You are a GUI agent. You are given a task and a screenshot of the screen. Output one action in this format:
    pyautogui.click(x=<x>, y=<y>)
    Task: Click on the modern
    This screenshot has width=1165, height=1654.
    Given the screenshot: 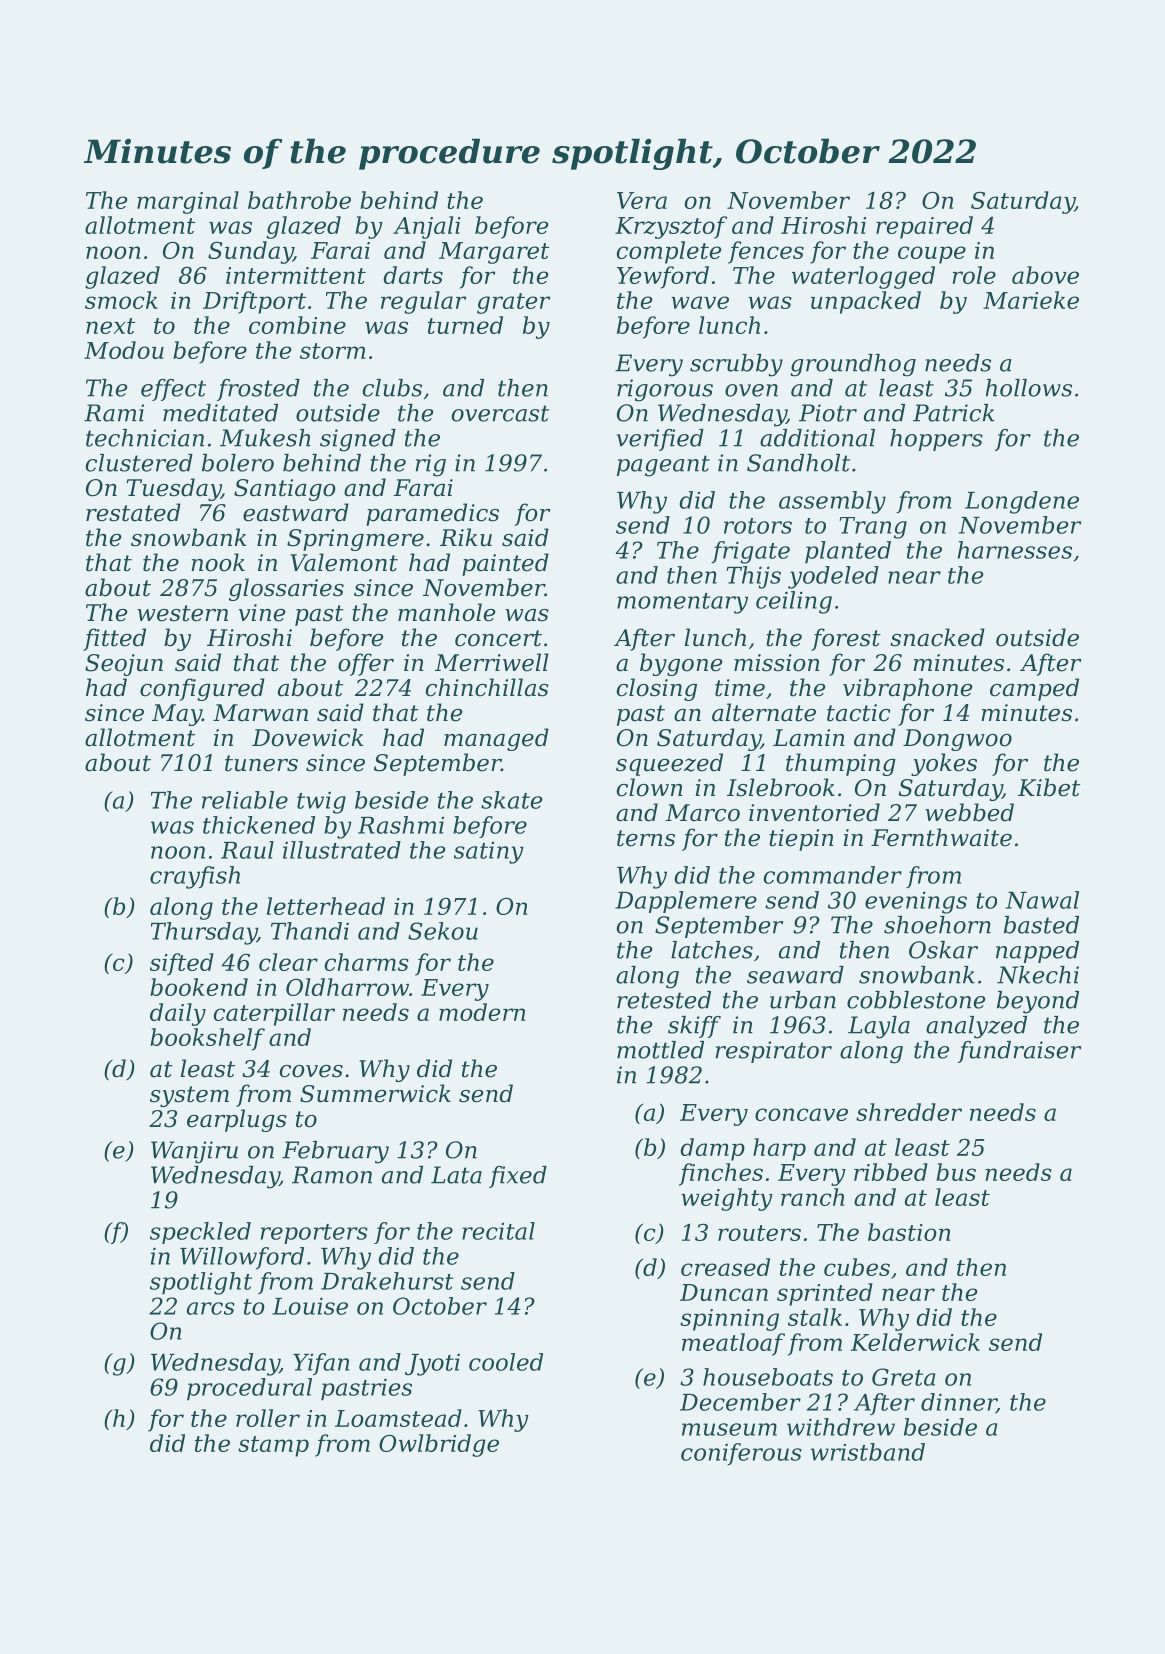 What is the action you would take?
    pyautogui.click(x=482, y=1012)
